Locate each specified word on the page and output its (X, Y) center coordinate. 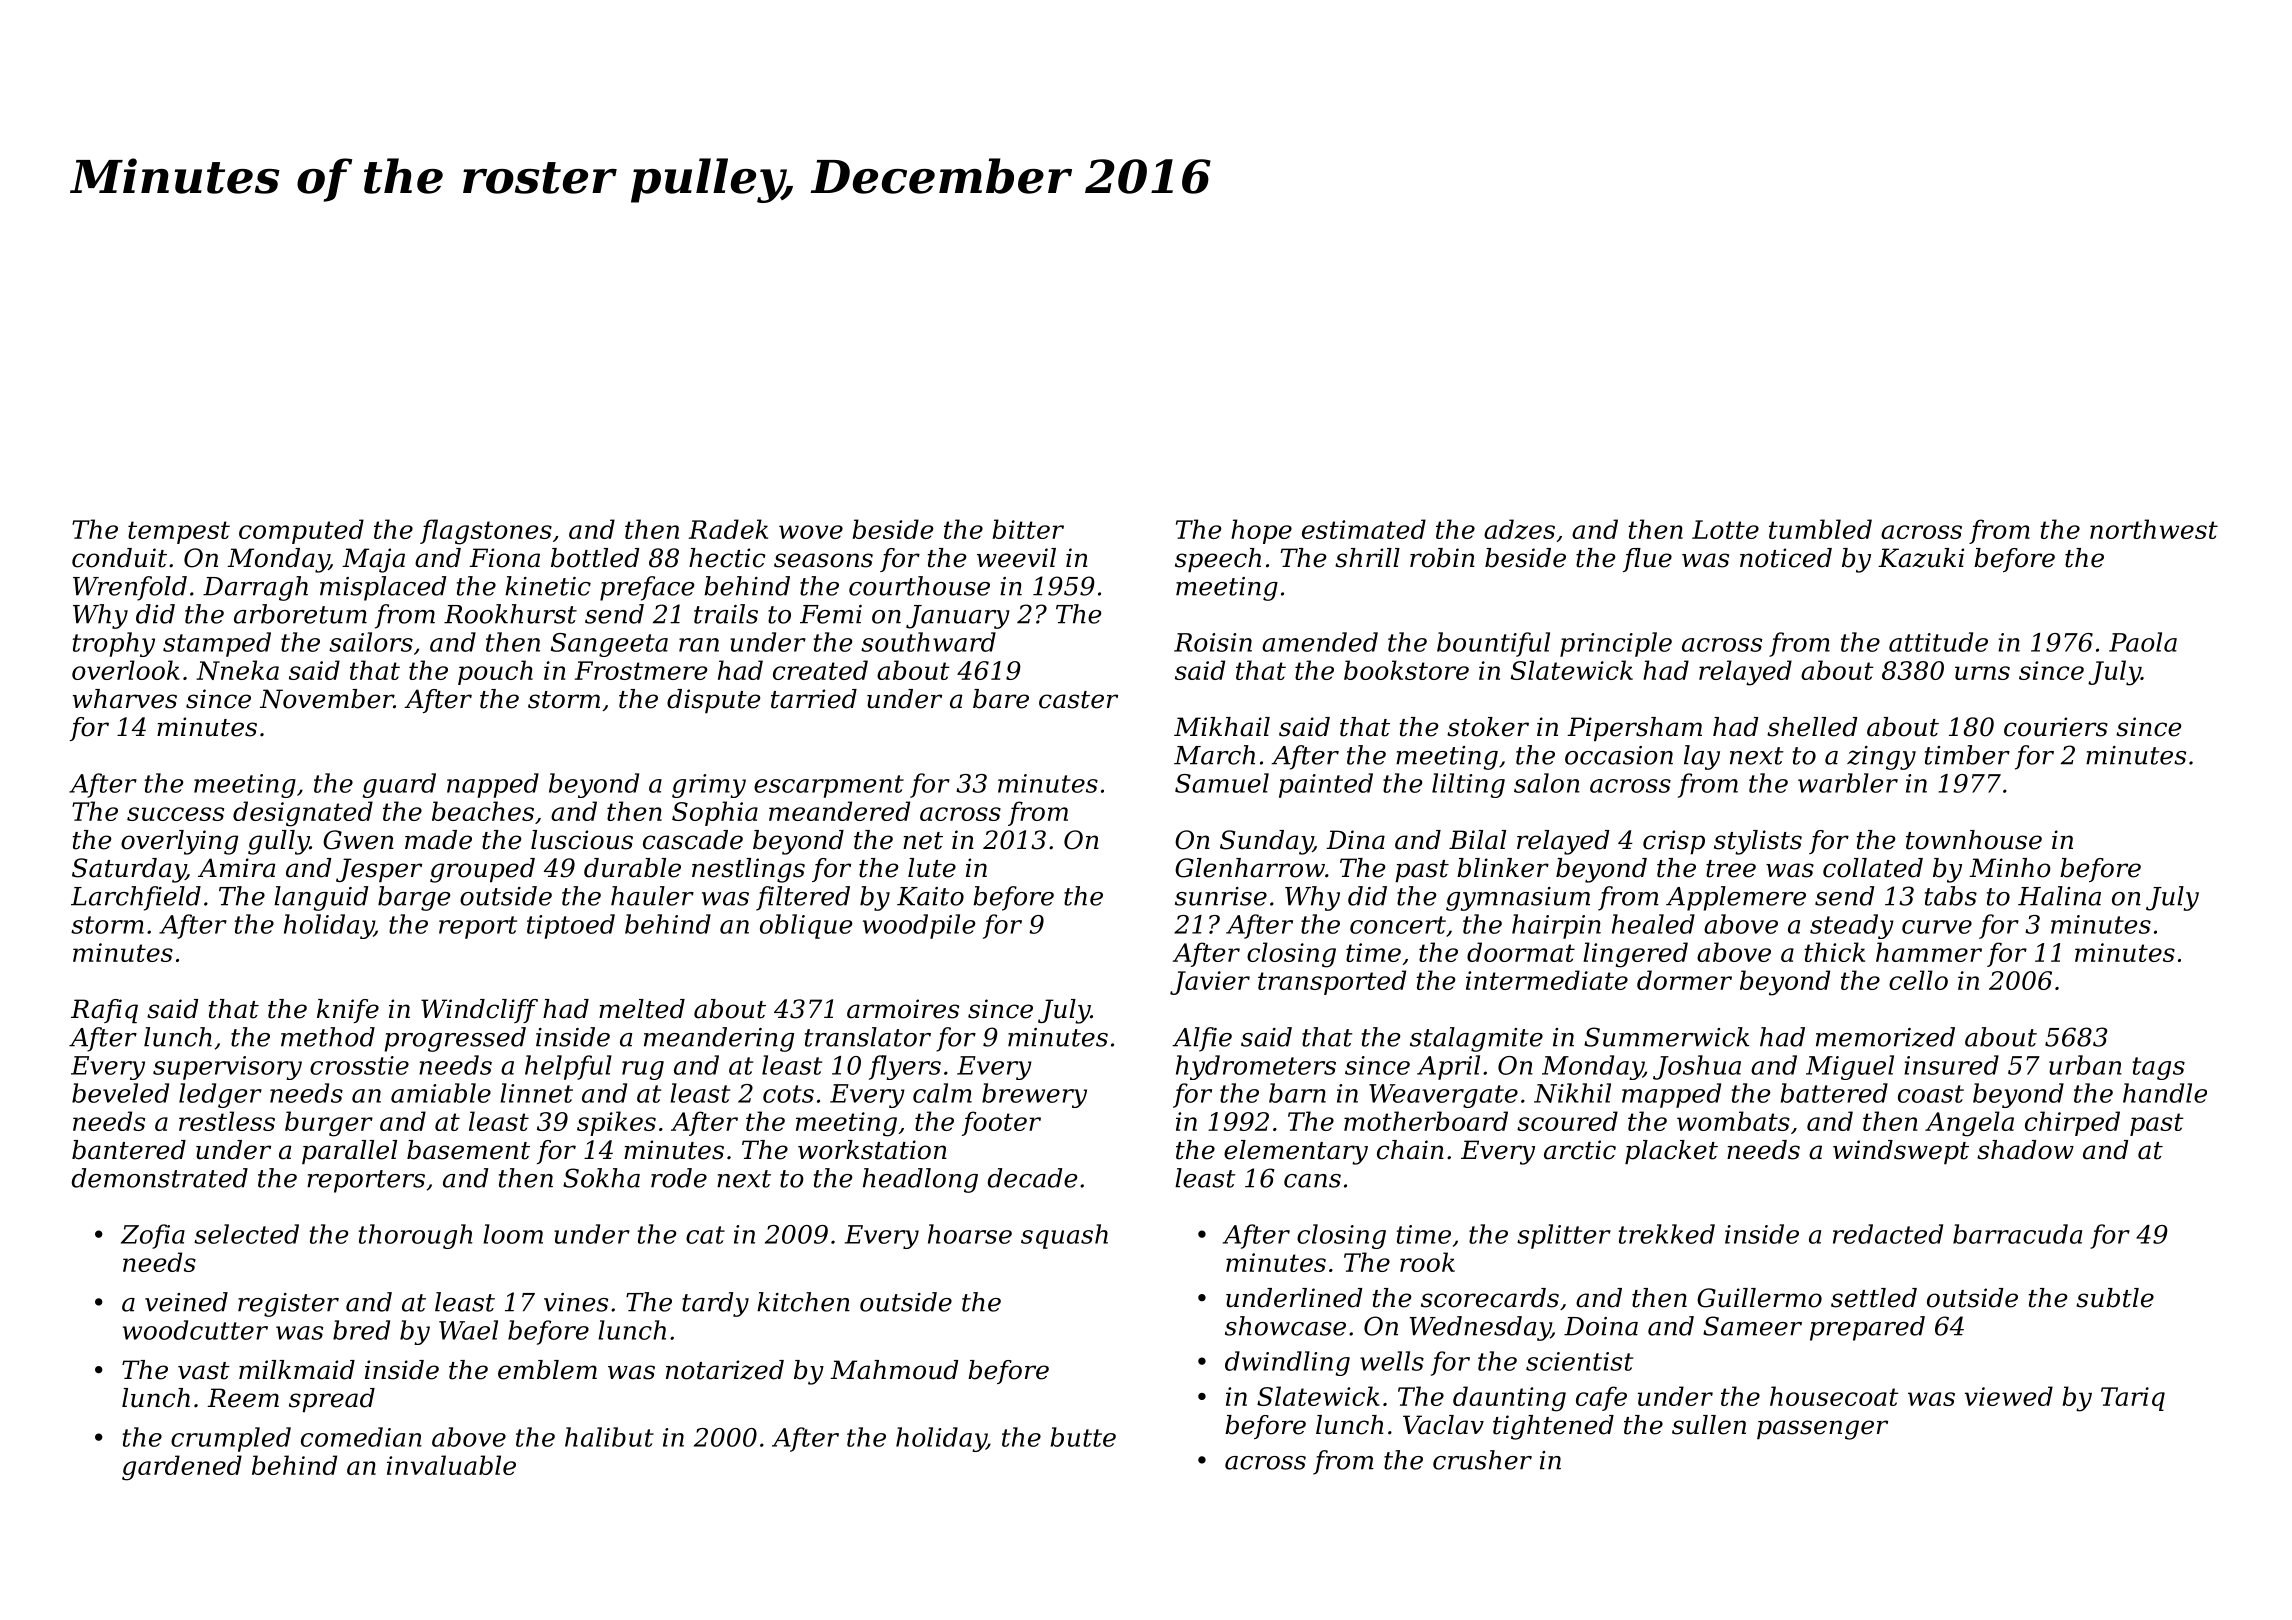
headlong (920, 1180)
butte (1083, 1437)
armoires (903, 1009)
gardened (182, 1468)
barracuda (2017, 1234)
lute (932, 868)
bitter (1028, 529)
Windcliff (479, 1011)
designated (303, 814)
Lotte (1725, 529)
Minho (2010, 868)
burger (329, 1124)
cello (1918, 980)
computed (301, 531)
